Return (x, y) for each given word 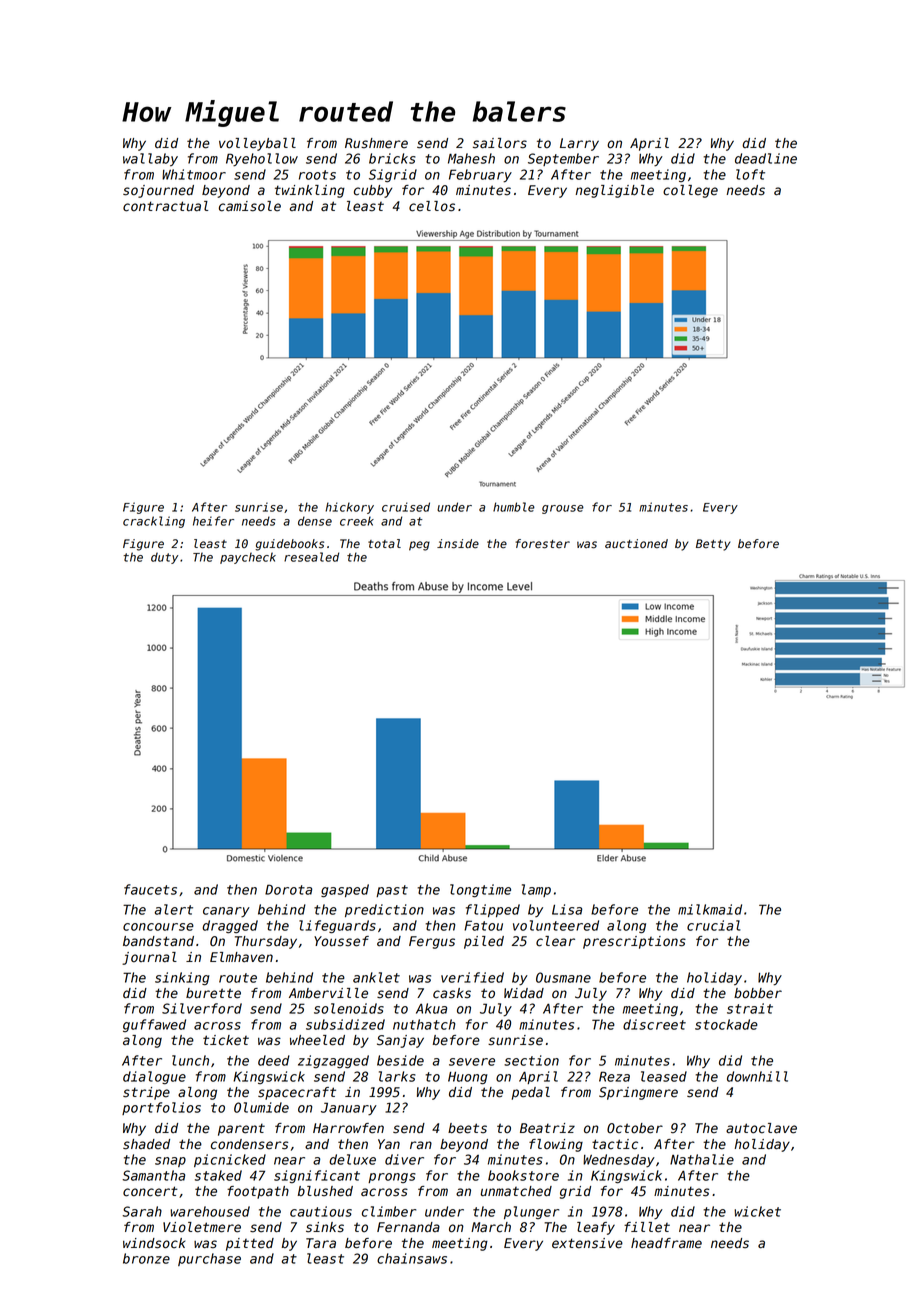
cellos (432, 206)
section (531, 1060)
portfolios (161, 1108)
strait (750, 1008)
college (690, 191)
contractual (165, 206)
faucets (150, 889)
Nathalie (702, 1159)
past (392, 891)
